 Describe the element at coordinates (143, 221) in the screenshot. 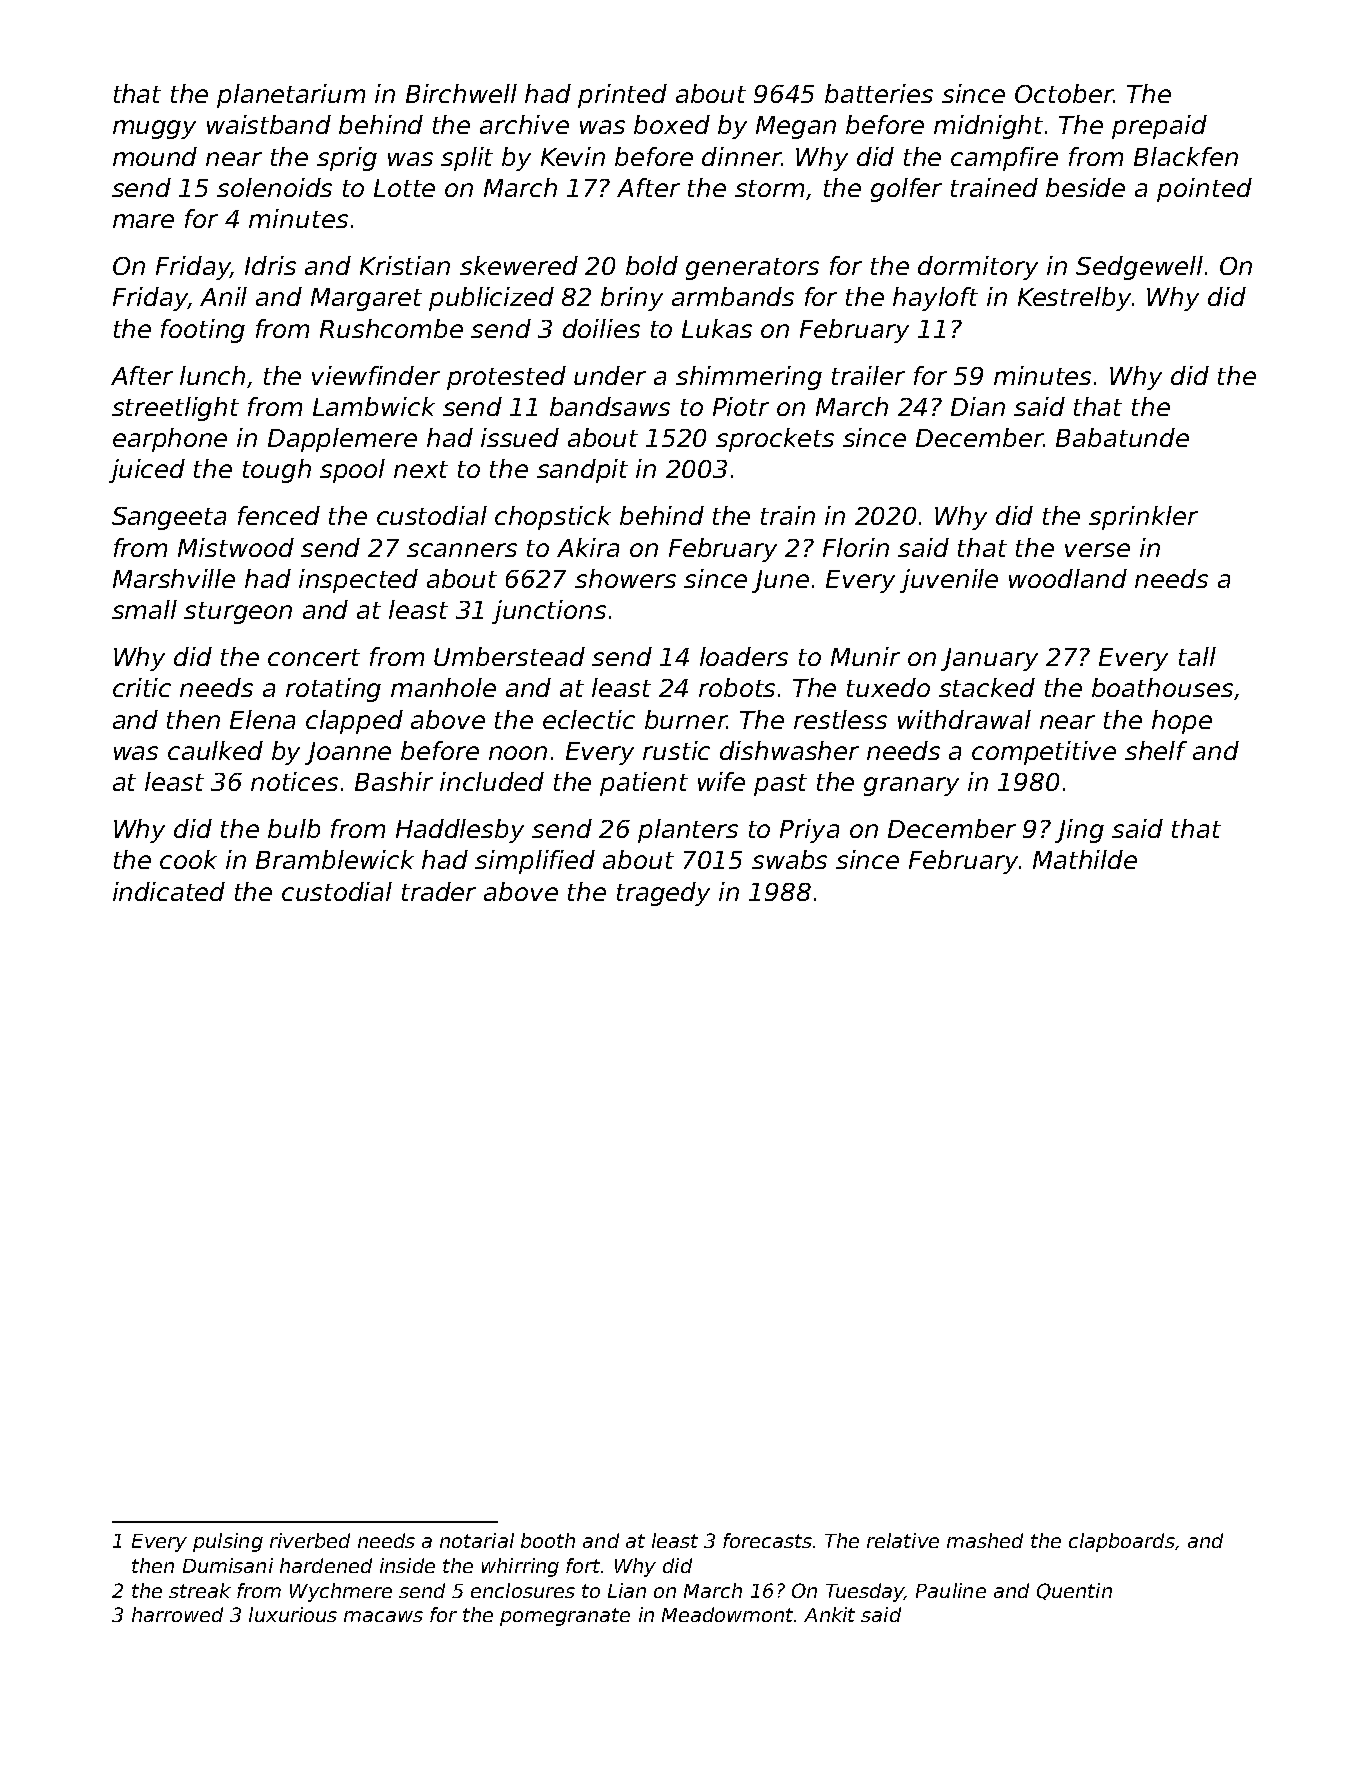

I see `mare` at that location.
